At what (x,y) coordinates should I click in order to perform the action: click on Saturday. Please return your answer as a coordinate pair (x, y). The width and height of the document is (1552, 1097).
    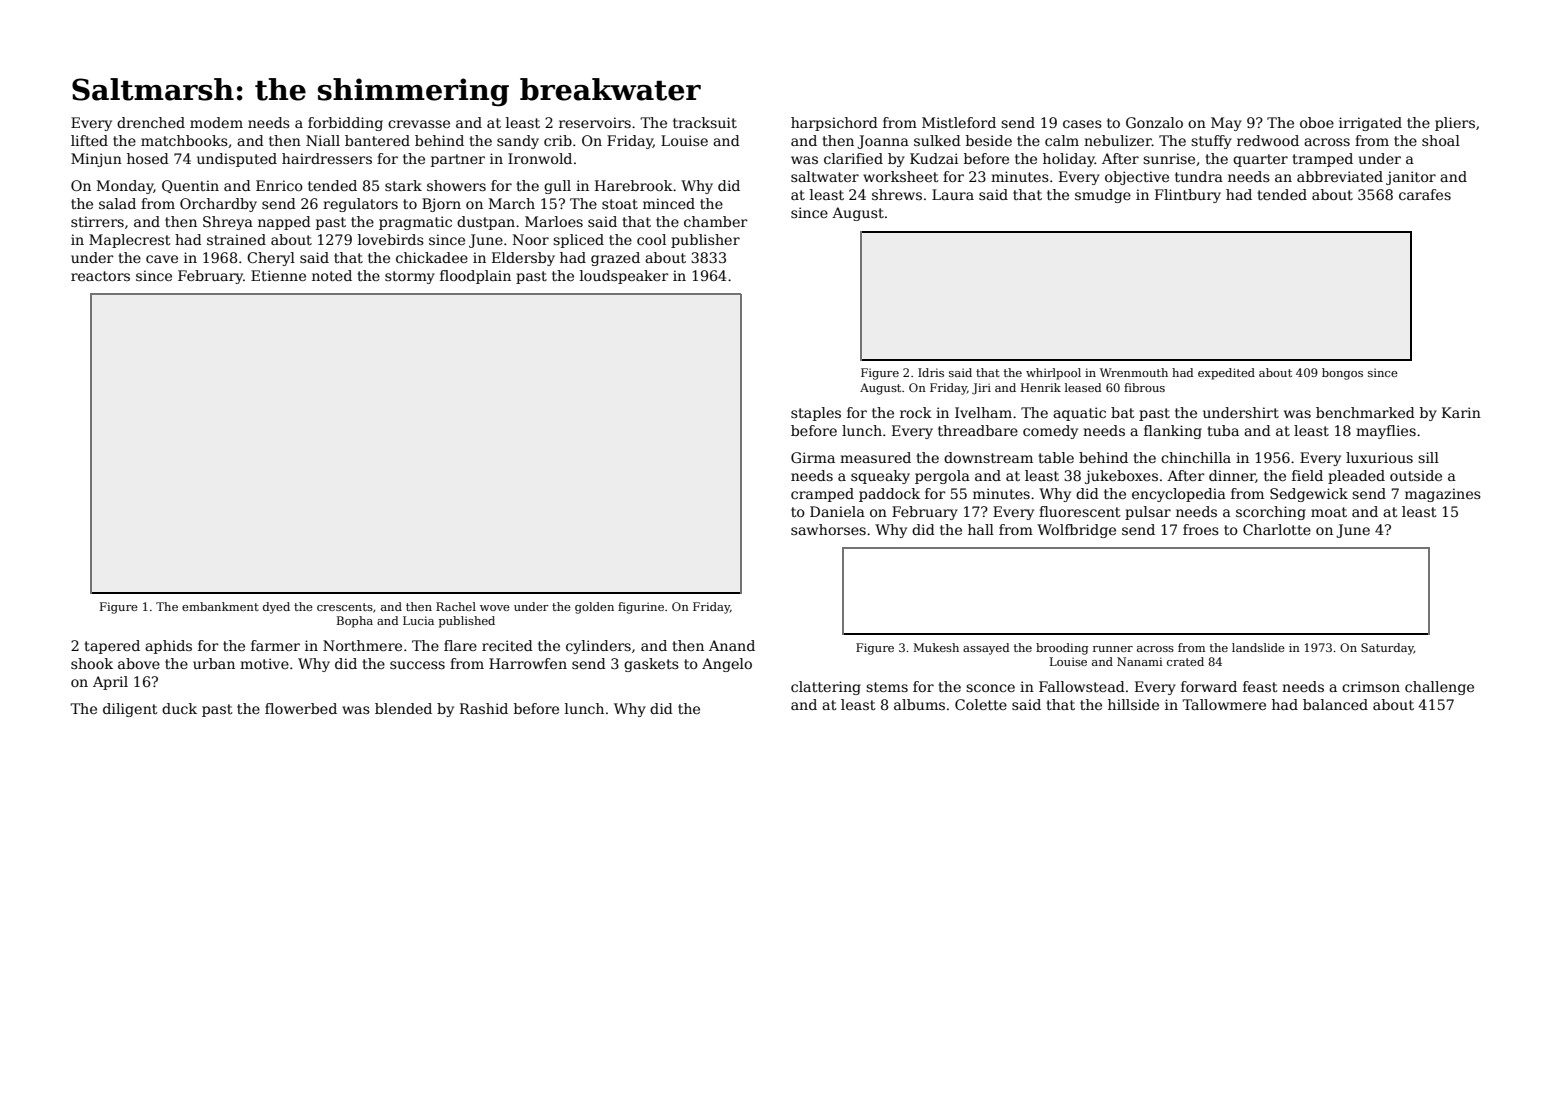
    Looking at the image, I should click on (1387, 649).
